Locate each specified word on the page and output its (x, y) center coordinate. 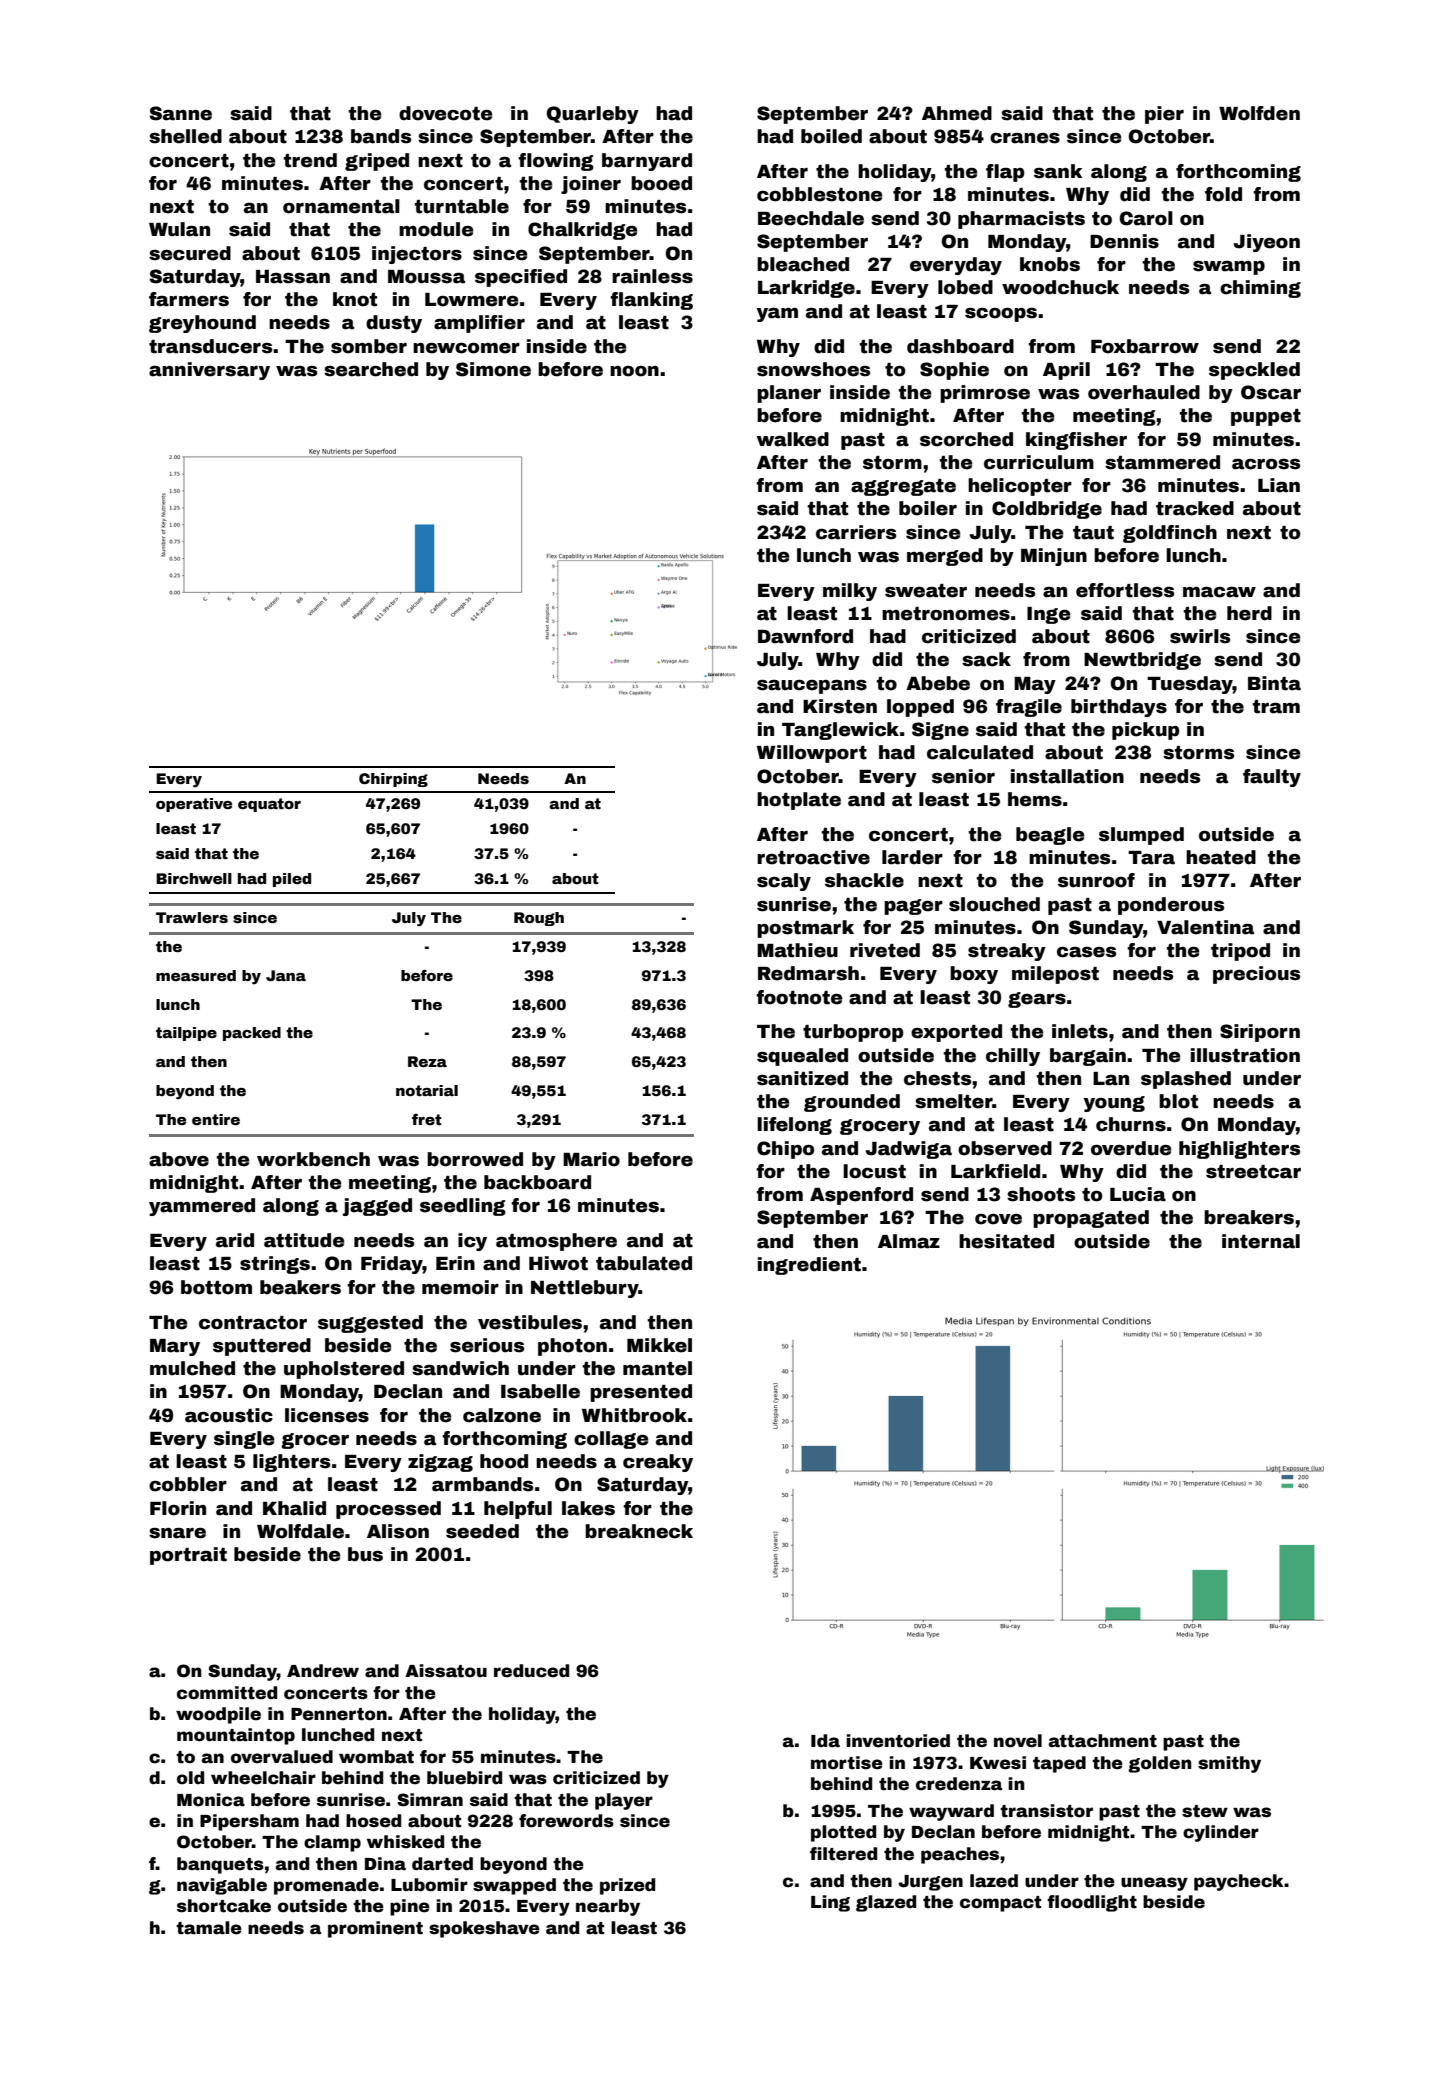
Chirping (393, 780)
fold (1223, 194)
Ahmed (957, 113)
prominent (375, 1929)
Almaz (909, 1241)
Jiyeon (1267, 243)
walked (793, 439)
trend (310, 160)
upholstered (344, 1370)
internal (1261, 1241)
